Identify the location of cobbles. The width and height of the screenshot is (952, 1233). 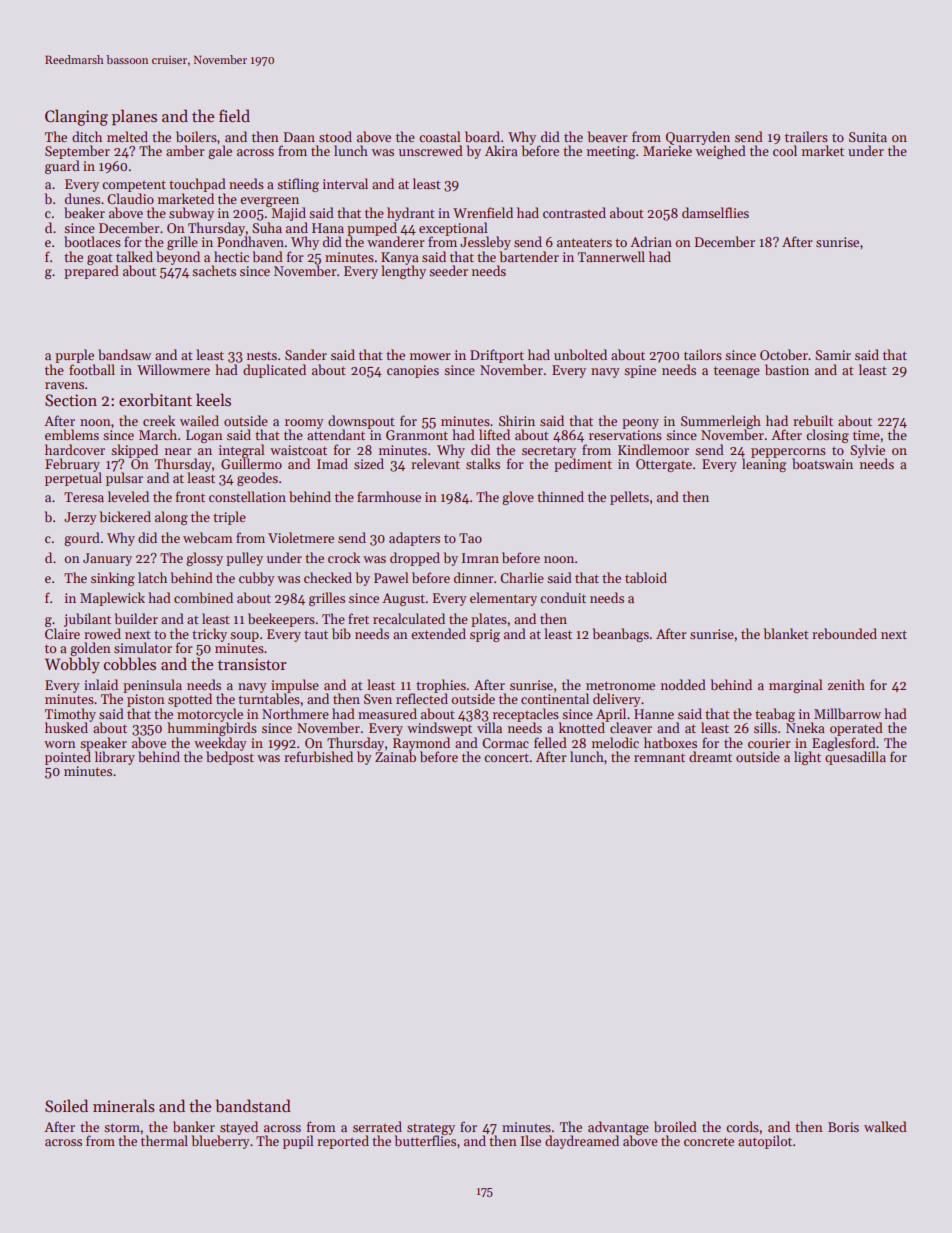
(130, 663).
